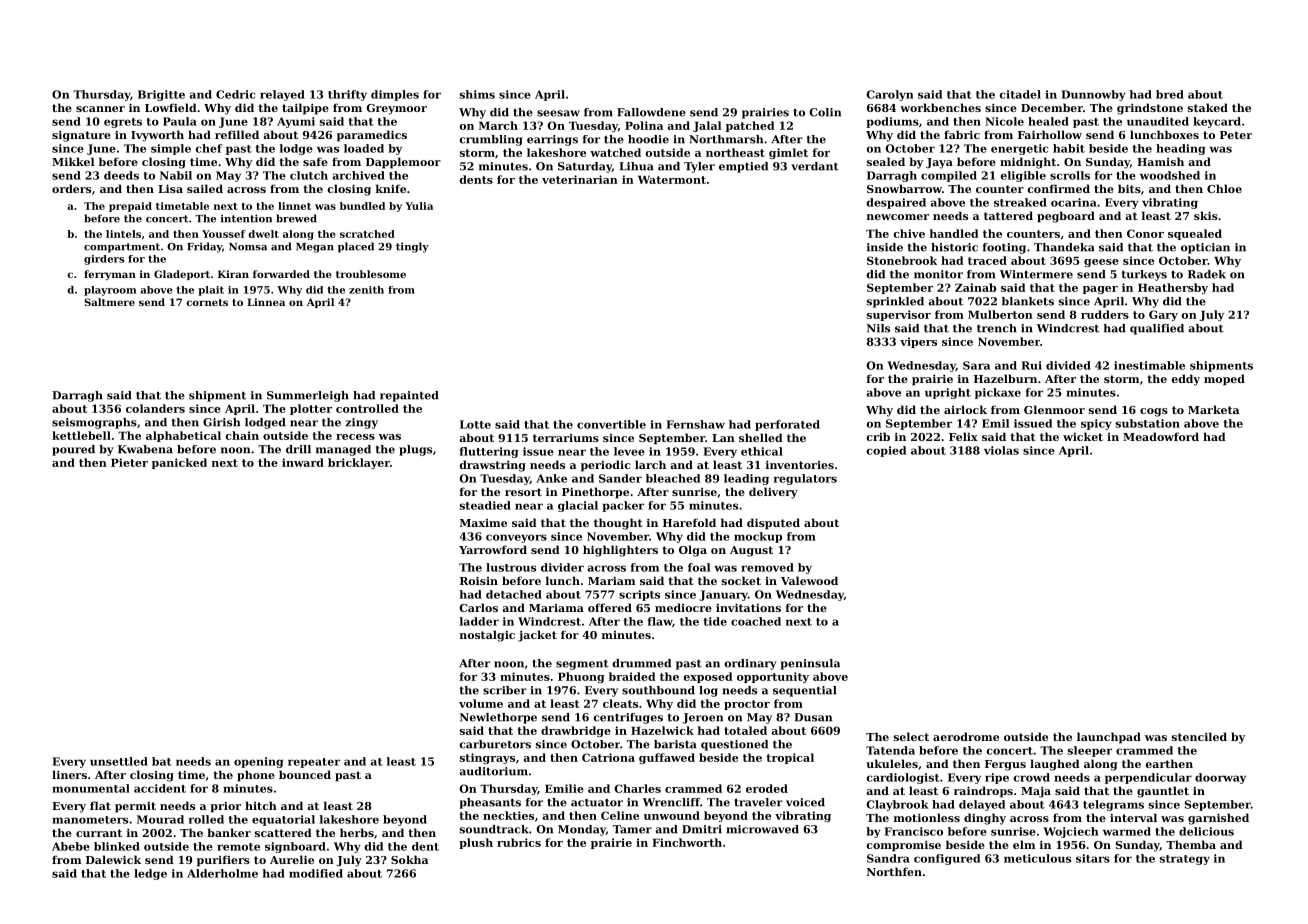 The width and height of the document is (1308, 924). Describe the element at coordinates (372, 136) in the document. I see `paramedics` at that location.
